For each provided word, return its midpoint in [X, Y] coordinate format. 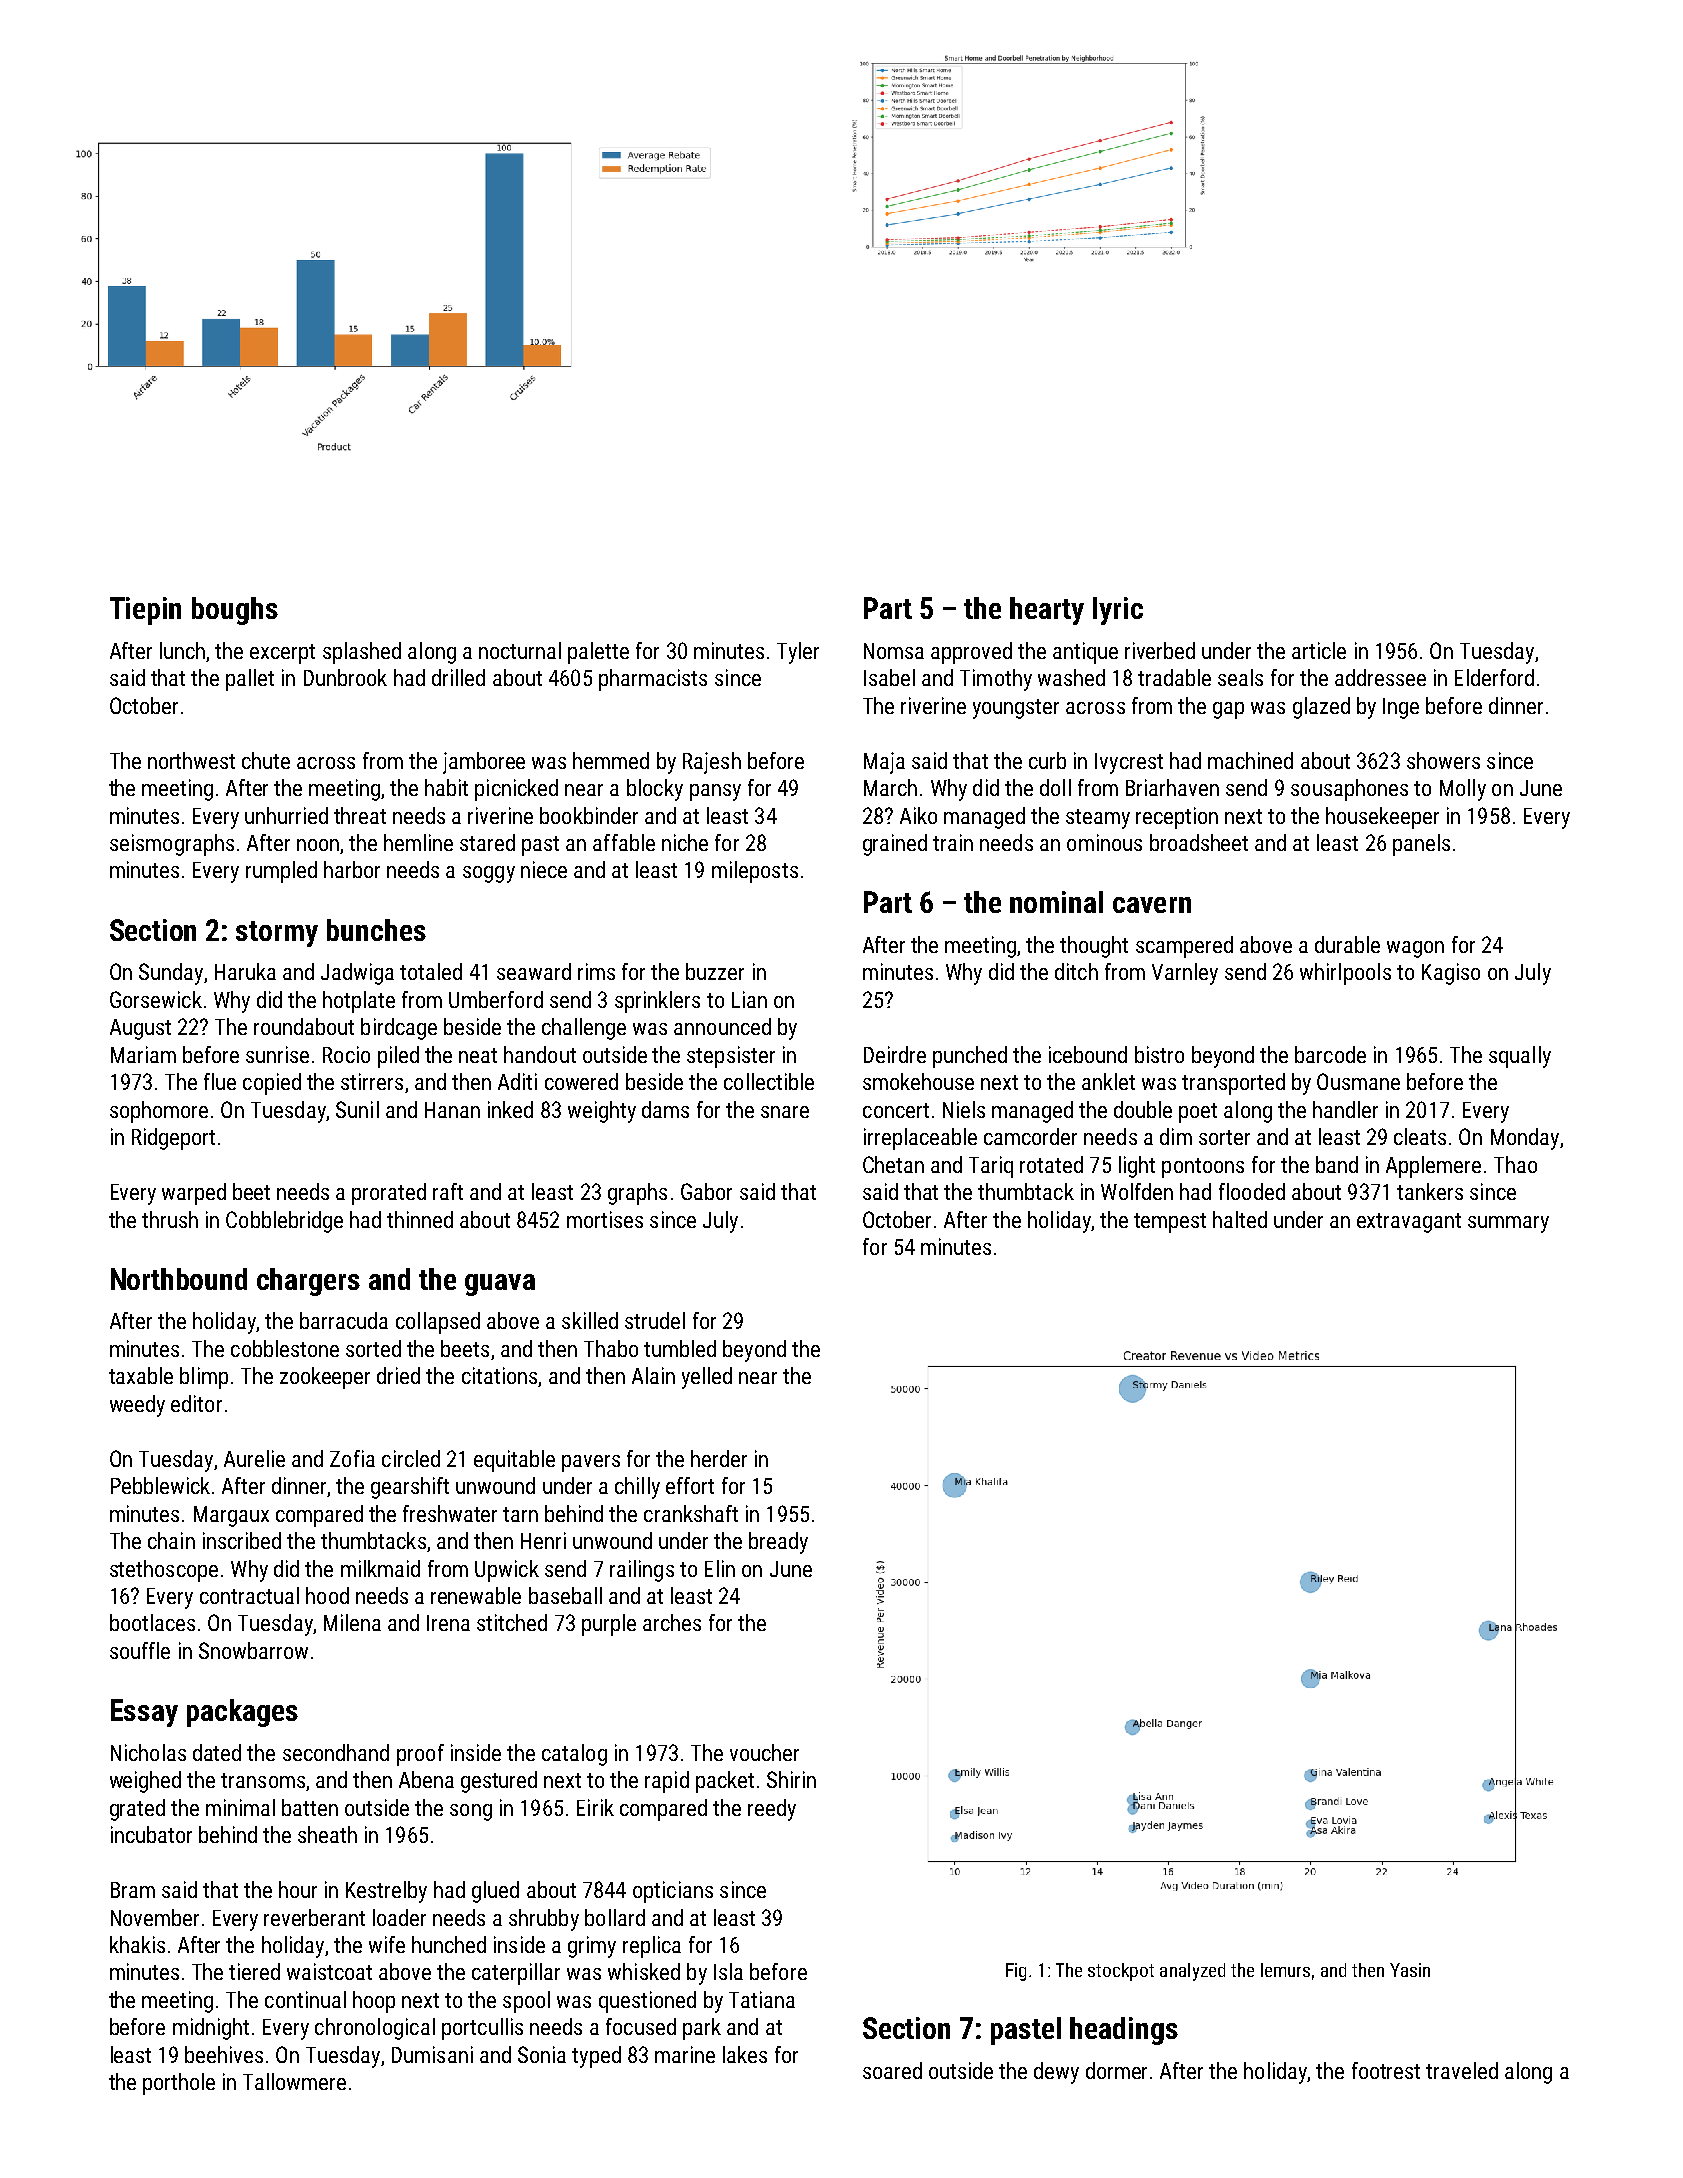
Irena [448, 1623]
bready [778, 1543]
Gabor [706, 1191]
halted [1240, 1219]
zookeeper [325, 1378]
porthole [179, 2084]
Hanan [452, 1110]
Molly [1463, 790]
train [953, 842]
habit [446, 787]
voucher [764, 1752]
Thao [1515, 1164]
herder [719, 1458]
